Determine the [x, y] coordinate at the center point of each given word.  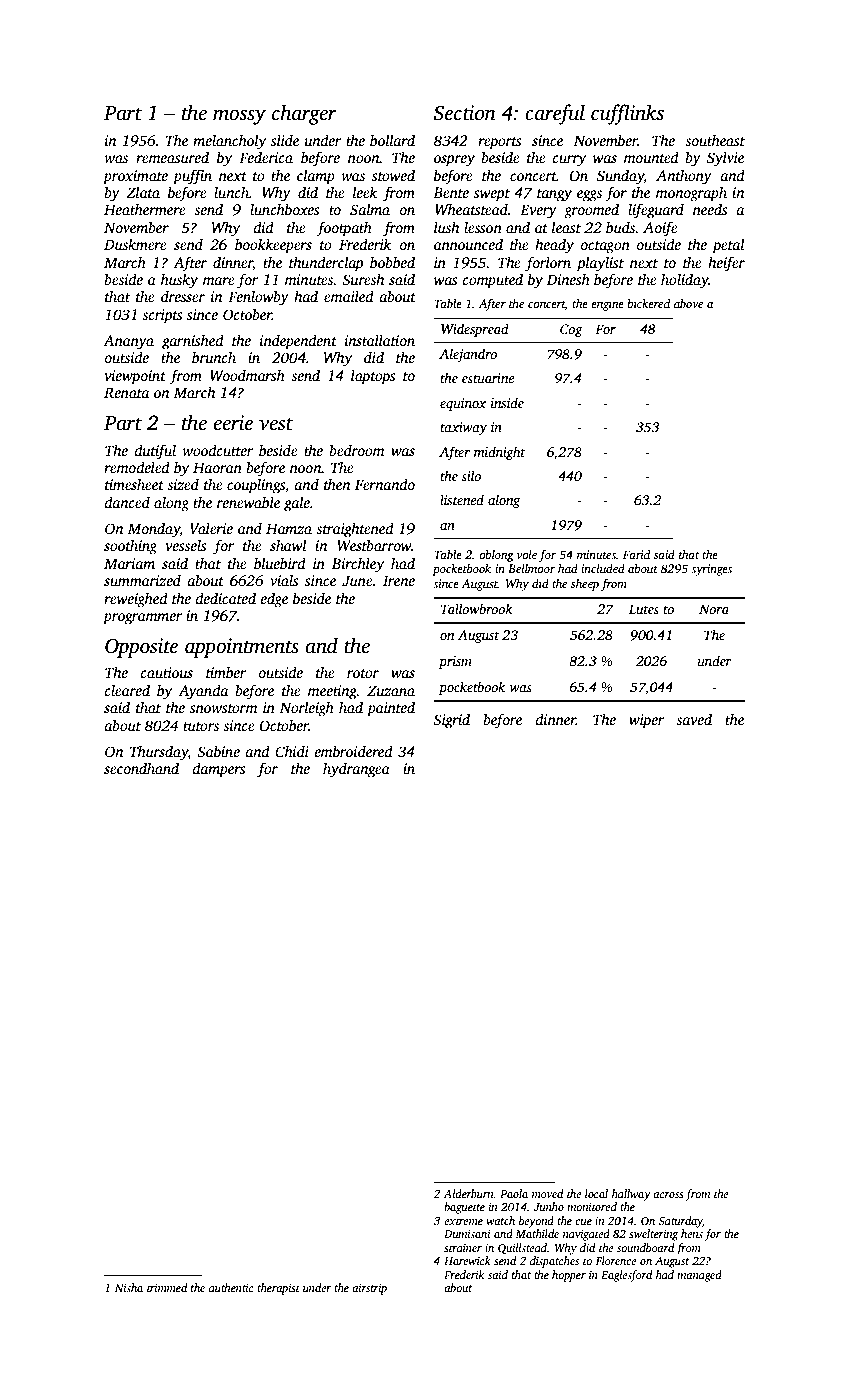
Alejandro [468, 355]
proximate [135, 177]
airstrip [369, 1289]
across [668, 1195]
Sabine [218, 751]
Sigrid [451, 721]
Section [464, 113]
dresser [183, 296]
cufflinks [627, 114]
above [688, 303]
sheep [585, 585]
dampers [219, 770]
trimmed [167, 1287]
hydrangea [356, 770]
